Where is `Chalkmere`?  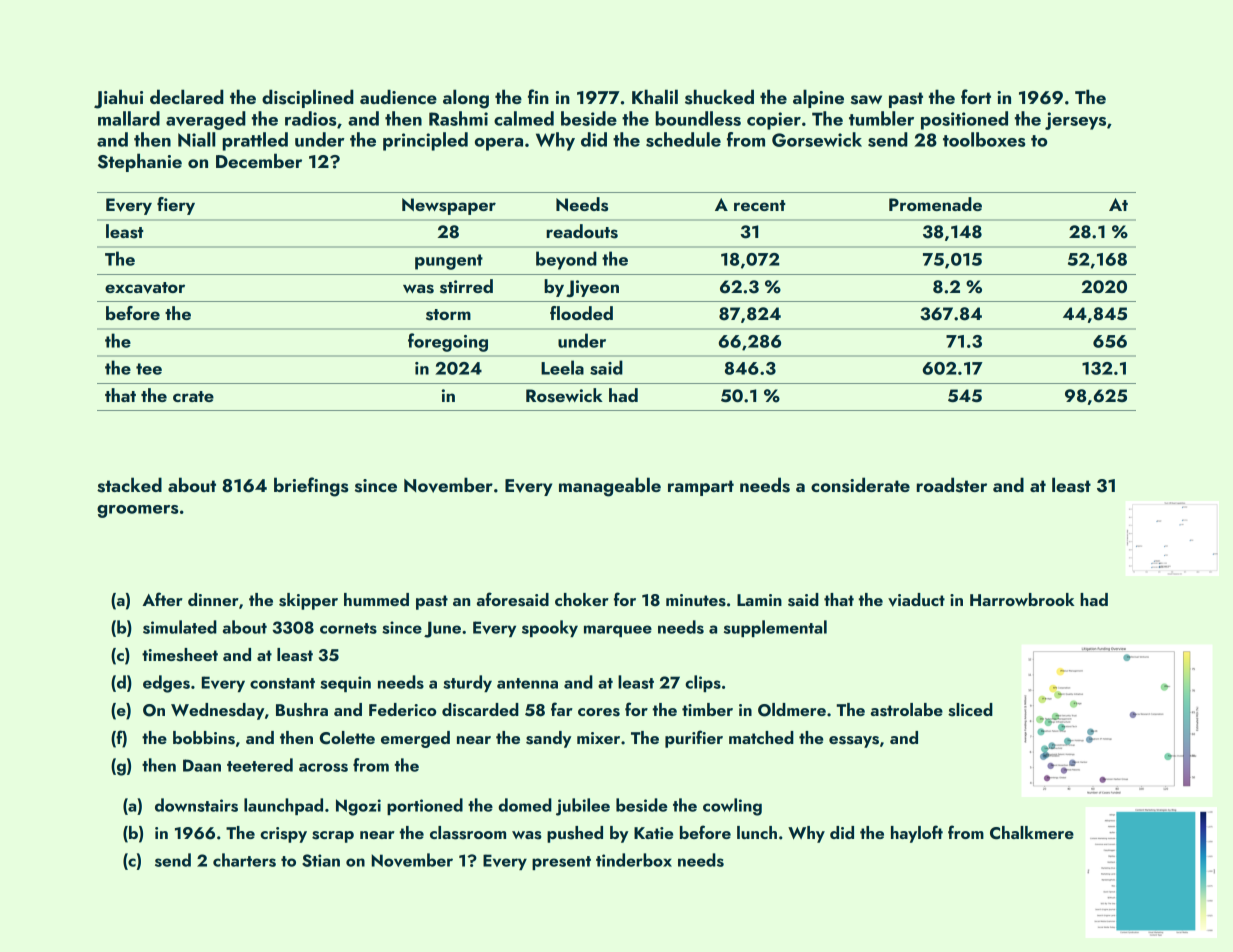 Chalkmere is located at coordinates (1032, 833).
